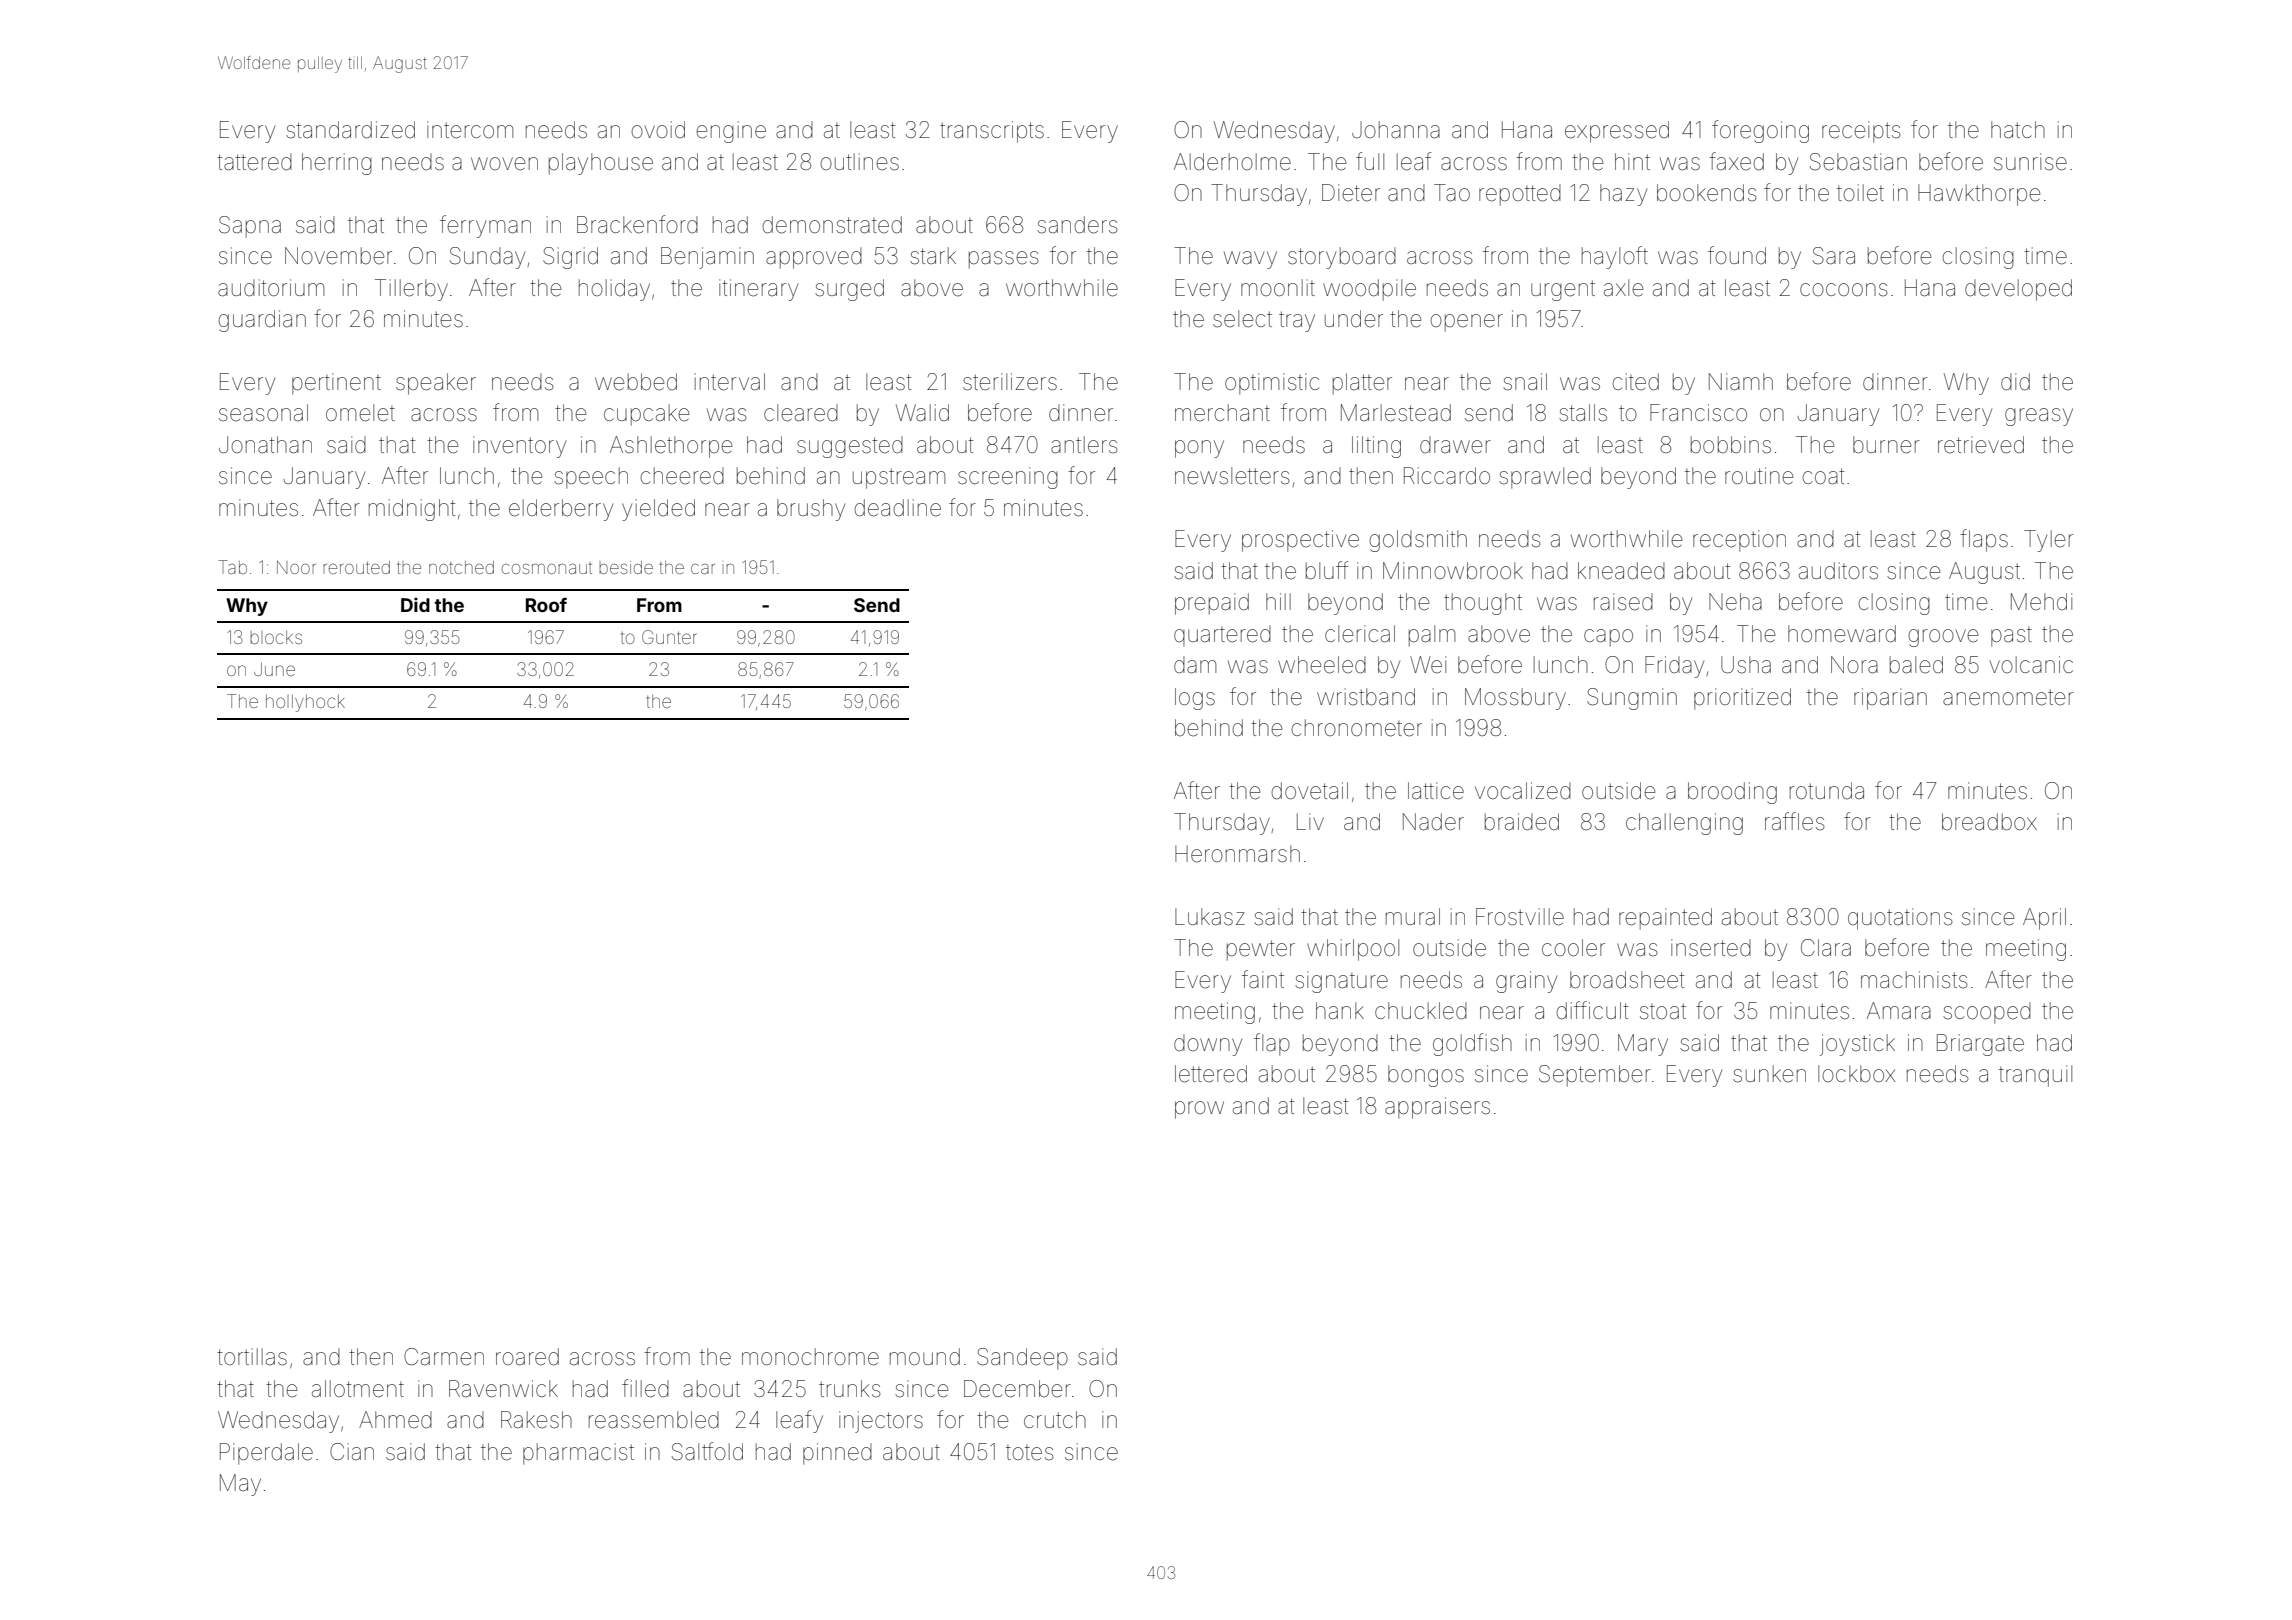 This screenshot has width=2292, height=1620. What do you see at coordinates (1210, 917) in the screenshot?
I see `Lukasz` at bounding box center [1210, 917].
